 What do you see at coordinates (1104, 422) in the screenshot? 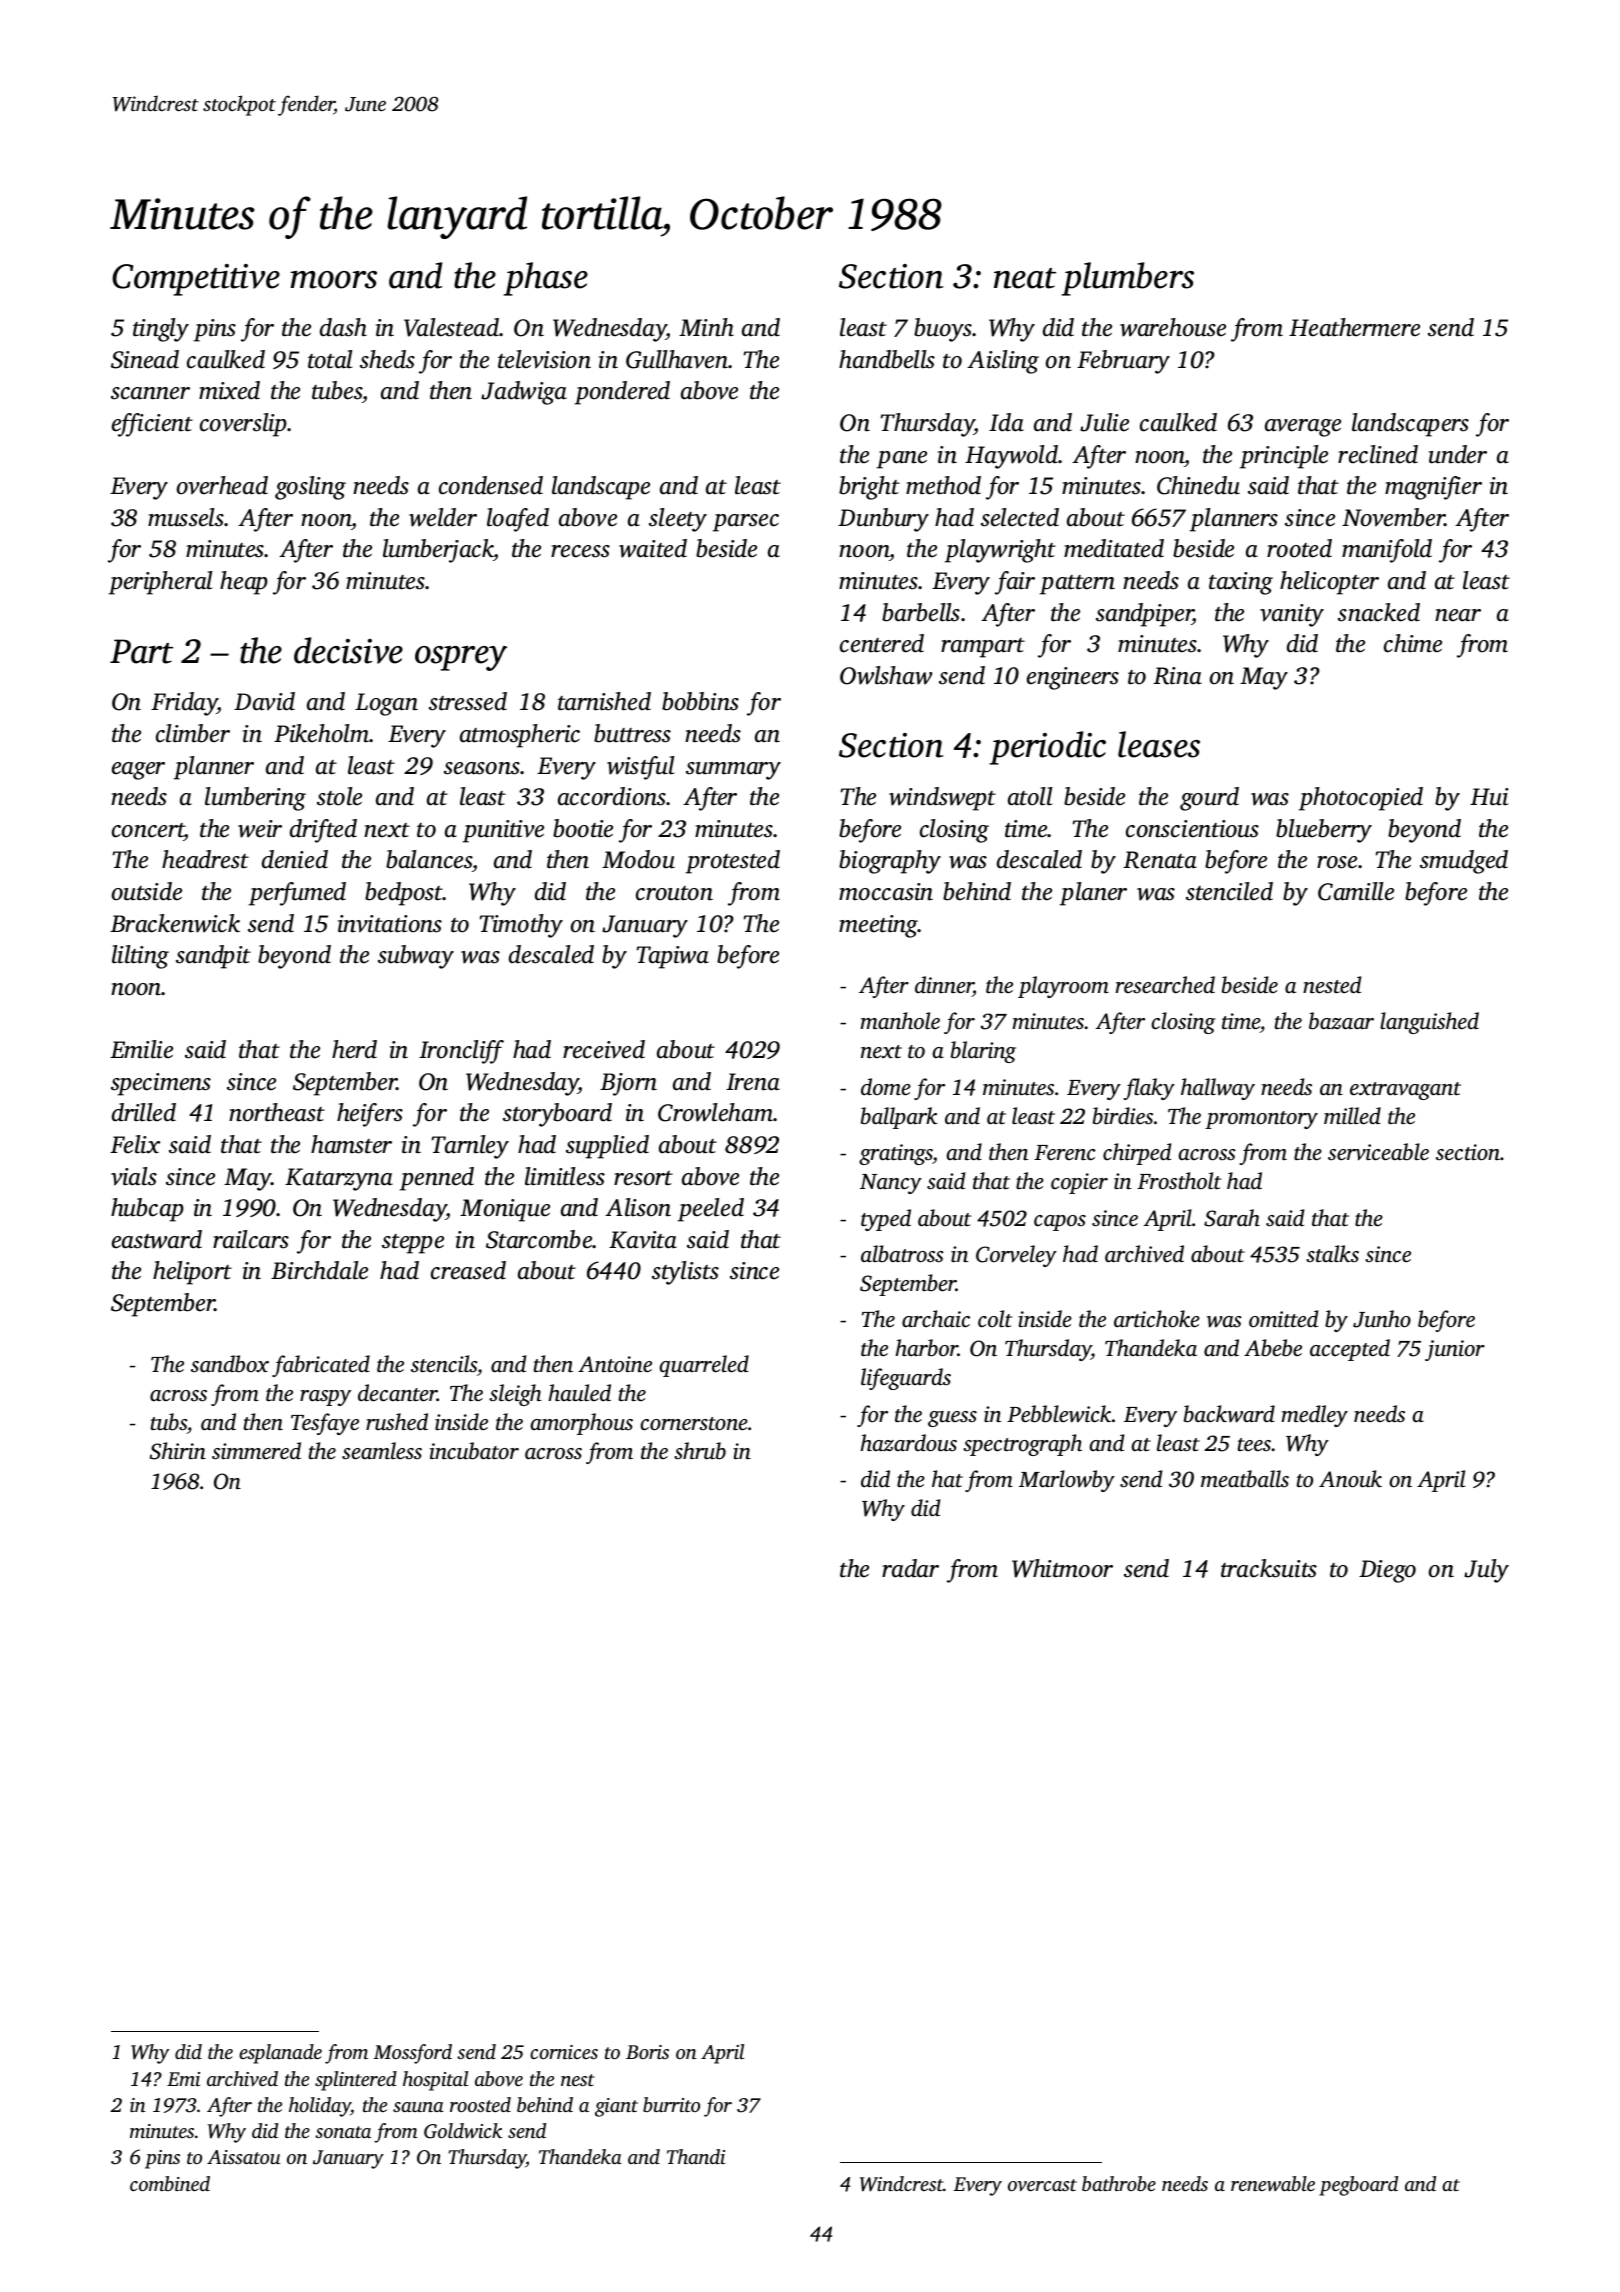
I see `Julie` at bounding box center [1104, 422].
